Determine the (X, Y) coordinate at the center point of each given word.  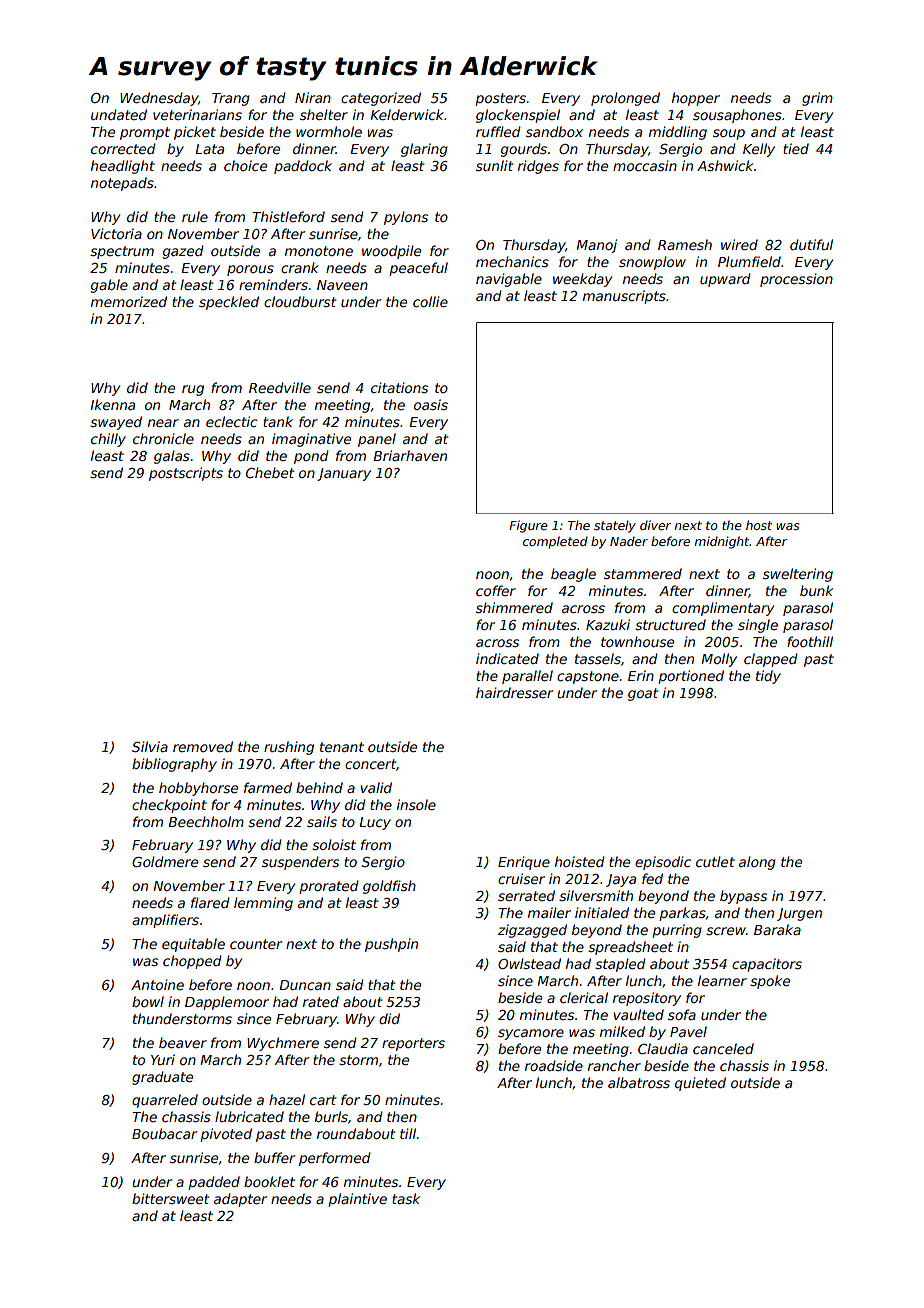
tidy (768, 677)
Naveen (342, 285)
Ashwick (725, 165)
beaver (183, 1042)
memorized (129, 301)
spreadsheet (630, 948)
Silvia (150, 746)
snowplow (652, 263)
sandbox (554, 131)
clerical (584, 997)
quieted (700, 1084)
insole (416, 804)
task (406, 1198)
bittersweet (170, 1198)
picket (195, 133)
